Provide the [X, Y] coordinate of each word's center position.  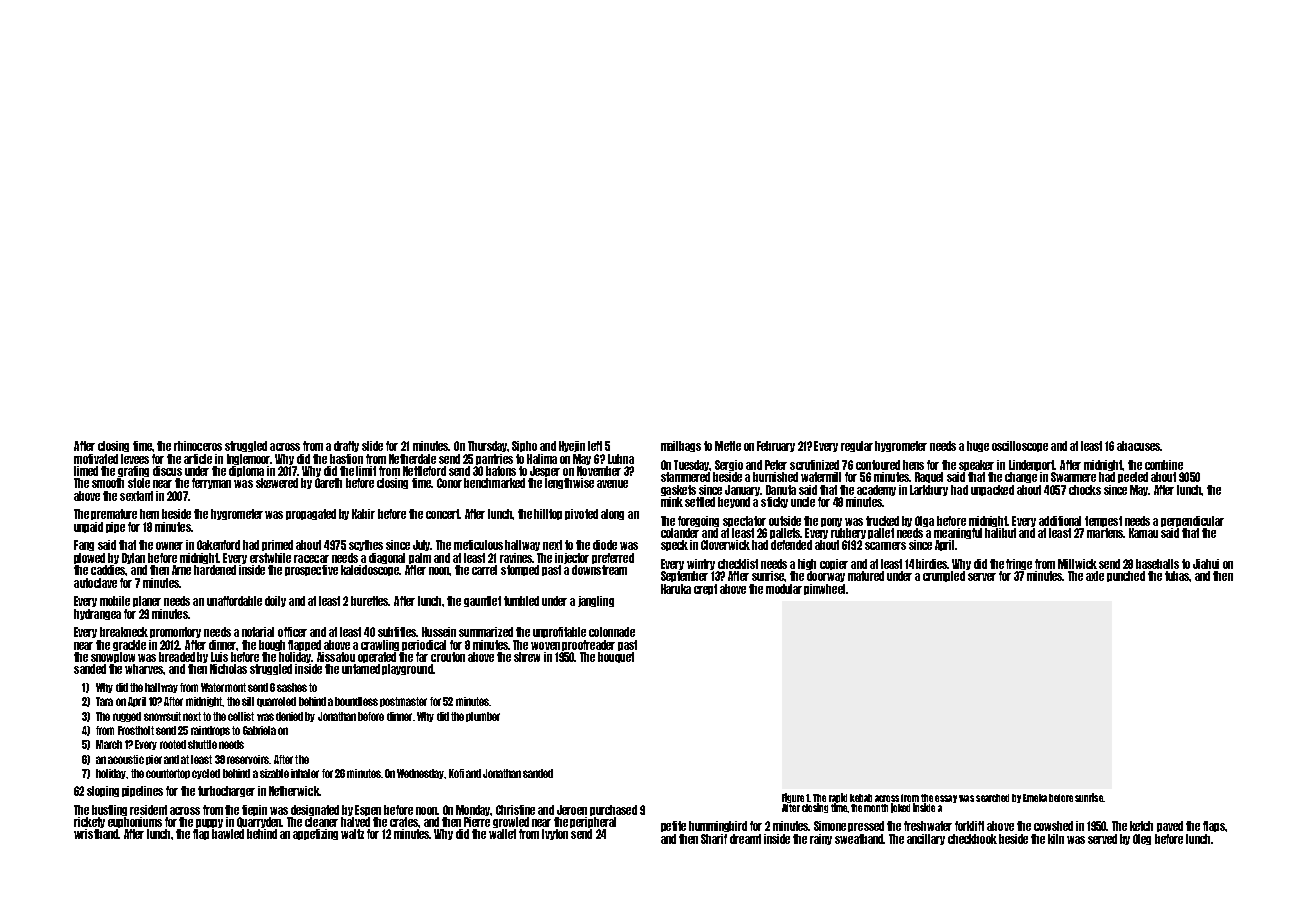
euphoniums [135, 822]
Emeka [1035, 798]
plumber [483, 717]
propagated [311, 514]
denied [289, 716]
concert [443, 514]
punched [1126, 576]
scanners [885, 546]
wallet [502, 834]
